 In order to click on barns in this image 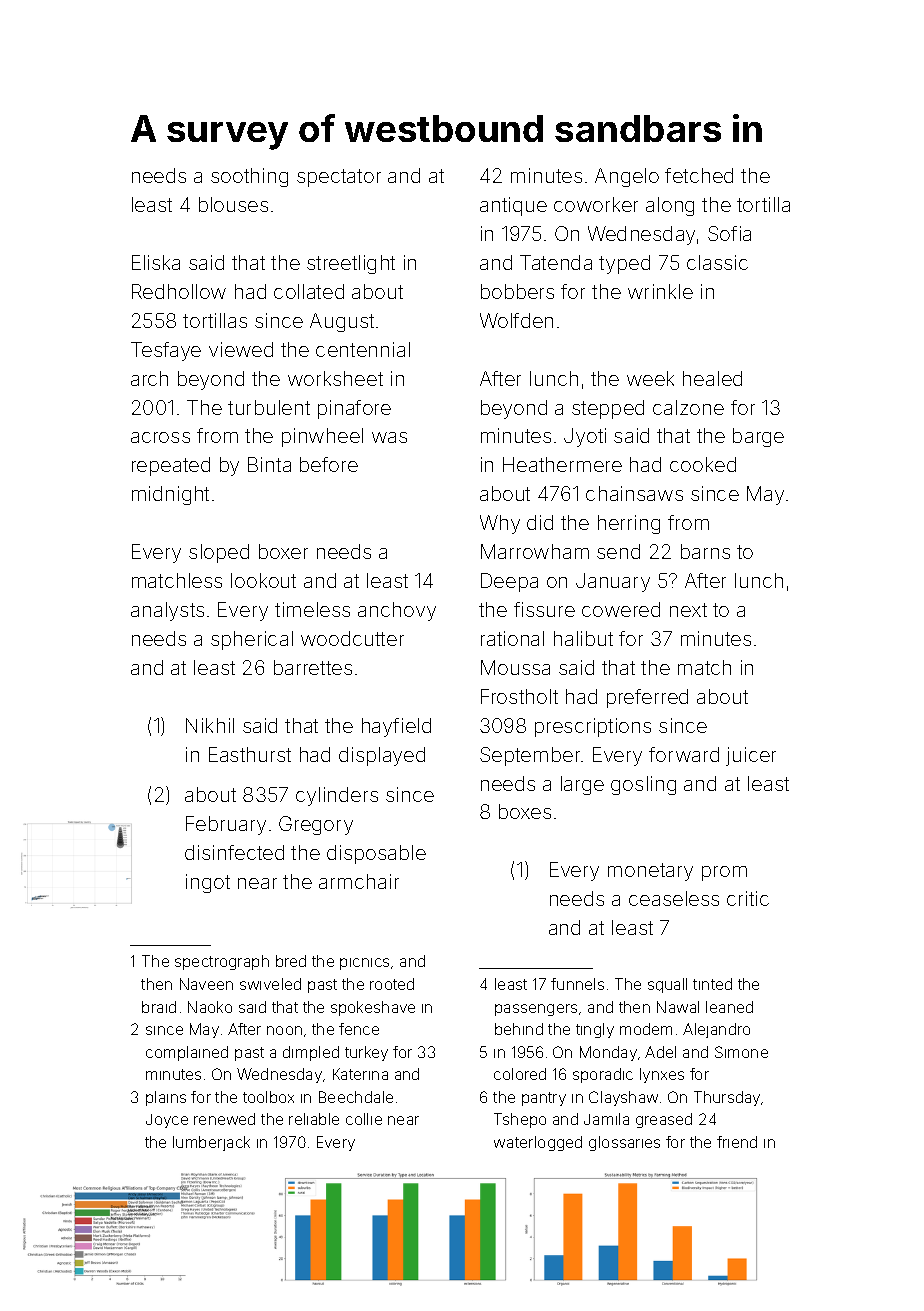, I will do `click(705, 551)`.
